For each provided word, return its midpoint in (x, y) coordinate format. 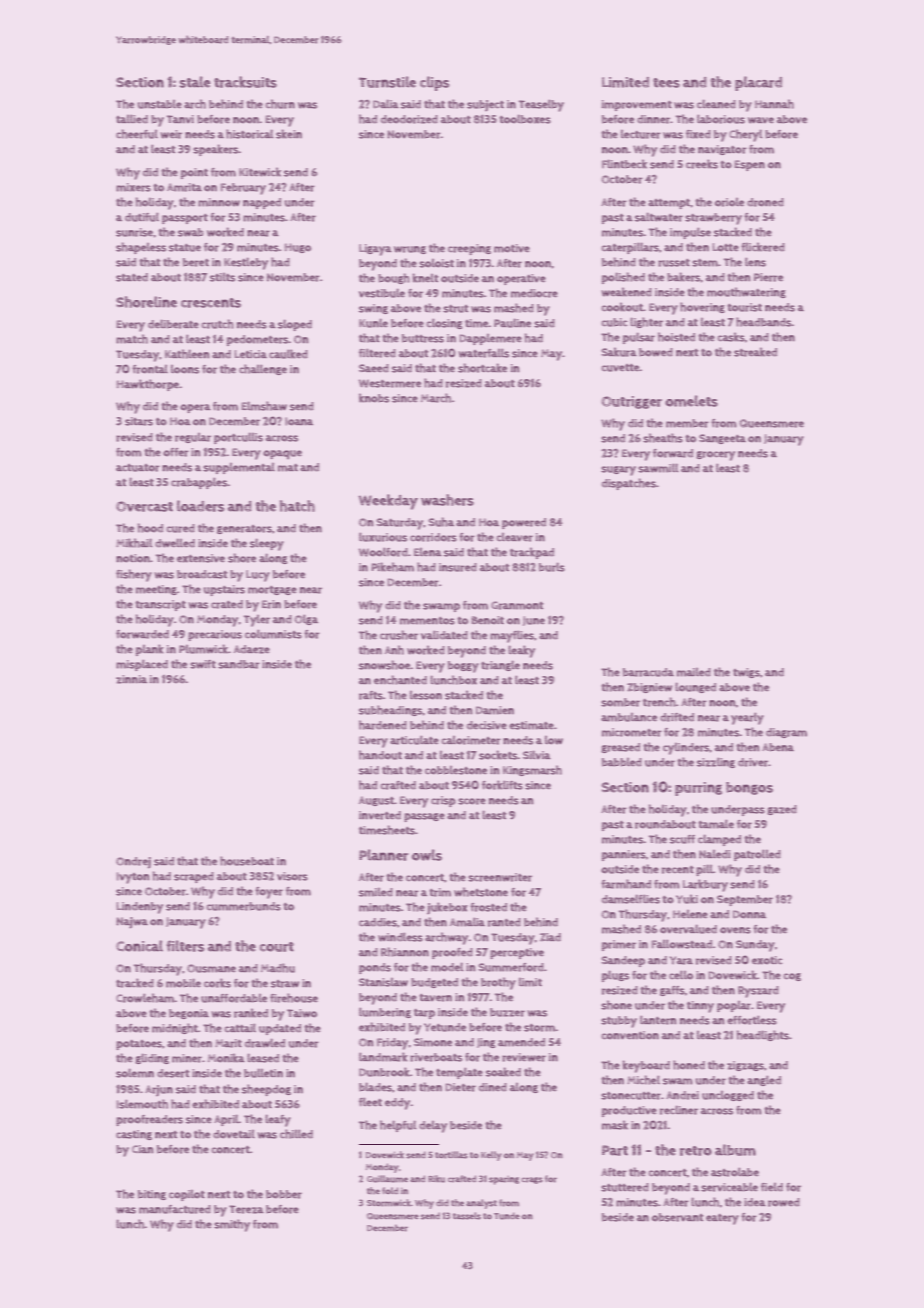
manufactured (175, 1209)
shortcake (482, 368)
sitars (139, 421)
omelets (691, 401)
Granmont (517, 605)
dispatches (629, 484)
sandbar (239, 664)
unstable (160, 104)
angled (764, 1081)
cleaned (716, 103)
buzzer (507, 1012)
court (277, 947)
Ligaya (375, 250)
